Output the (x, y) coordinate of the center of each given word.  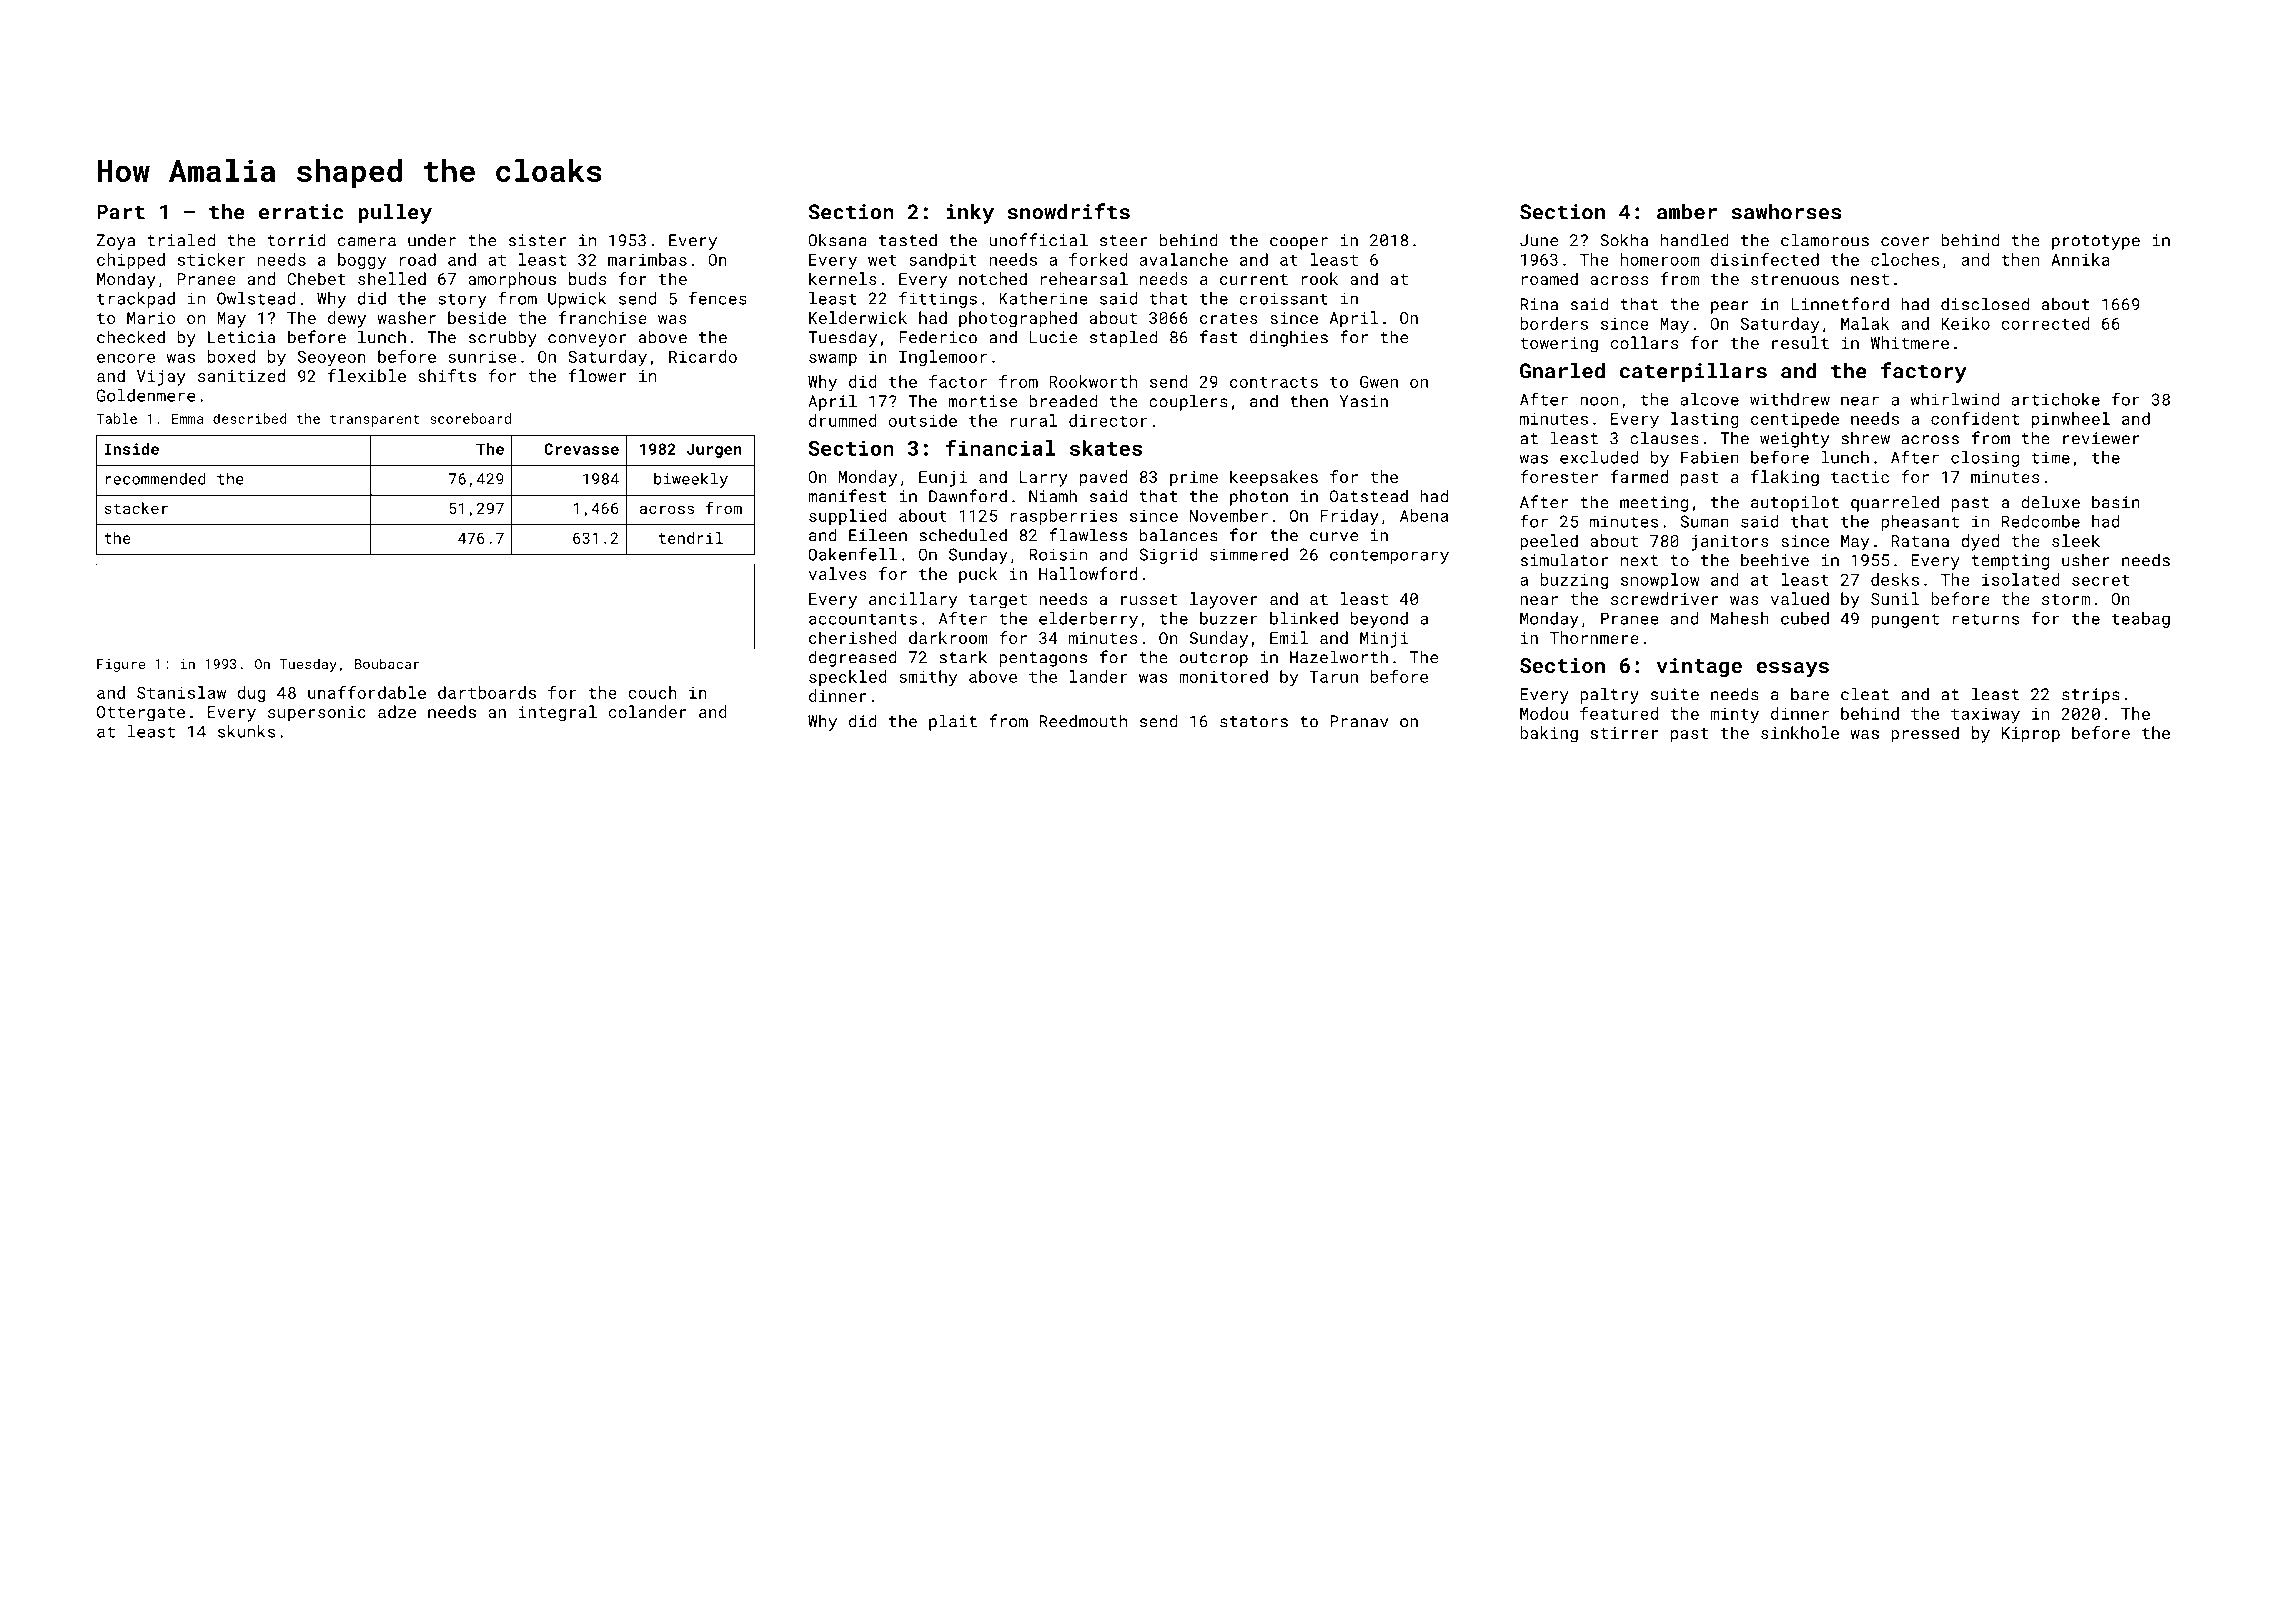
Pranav (1359, 721)
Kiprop (2031, 735)
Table (116, 418)
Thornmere (1594, 637)
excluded (1599, 457)
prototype (2096, 242)
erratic (301, 212)
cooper (1299, 243)
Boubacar (387, 663)
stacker (136, 508)
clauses (1664, 438)
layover (1224, 600)
